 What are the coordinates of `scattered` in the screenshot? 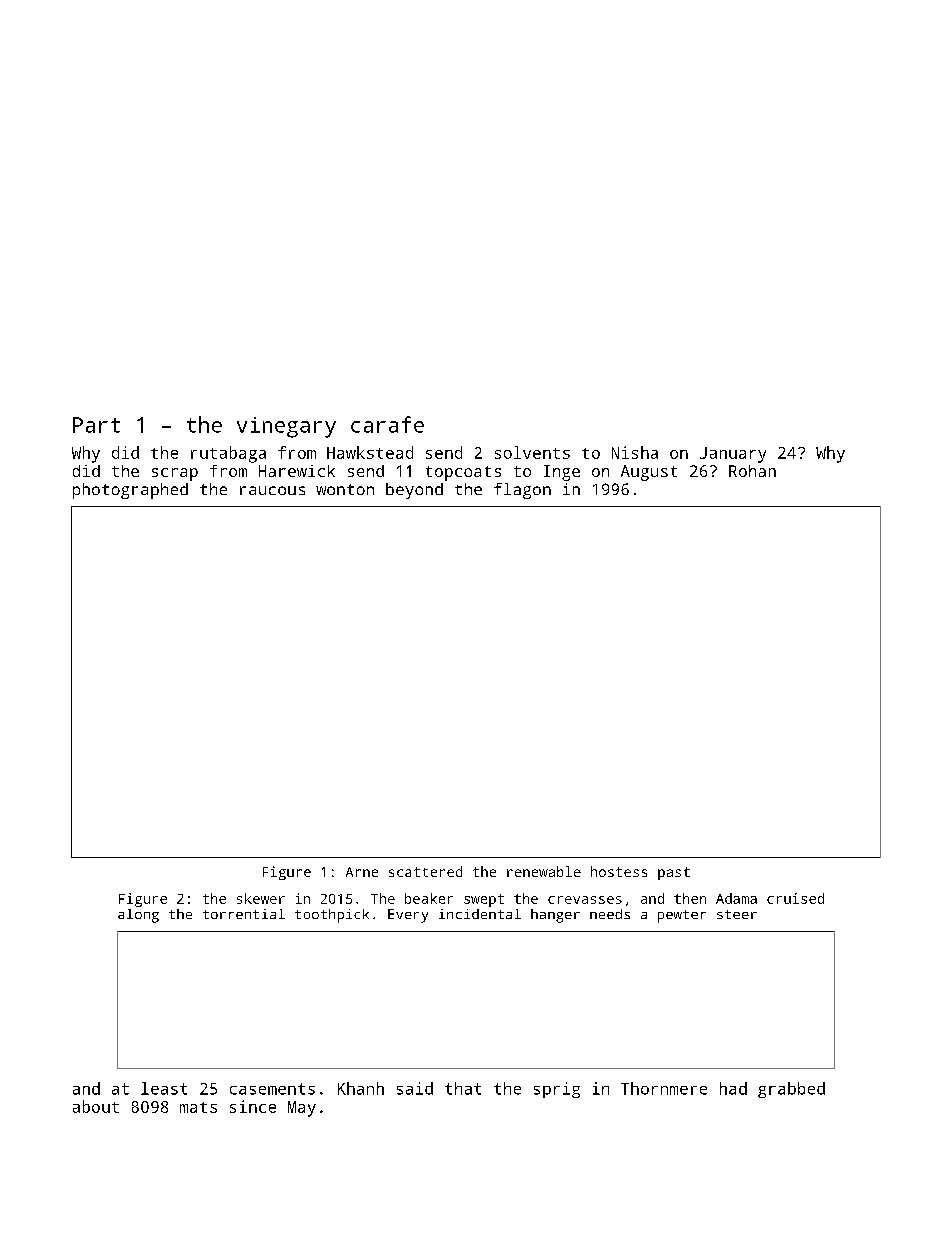 It's located at (425, 871).
